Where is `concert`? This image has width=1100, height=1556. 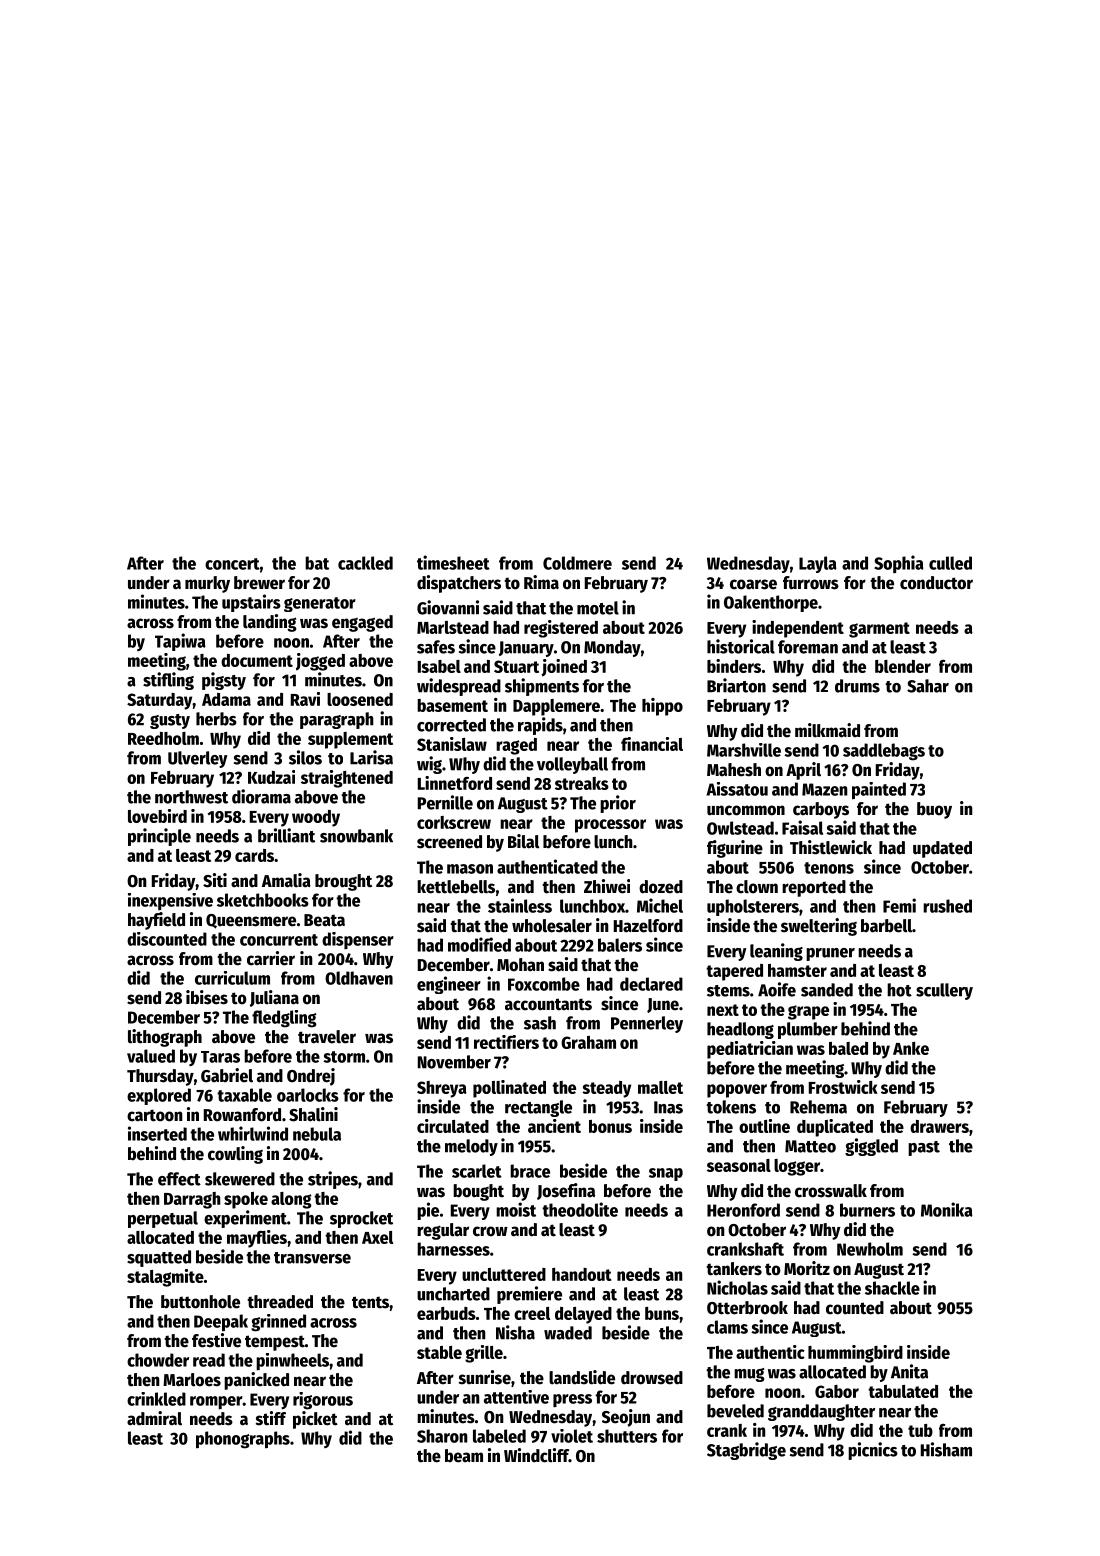 concert is located at coordinates (232, 564).
